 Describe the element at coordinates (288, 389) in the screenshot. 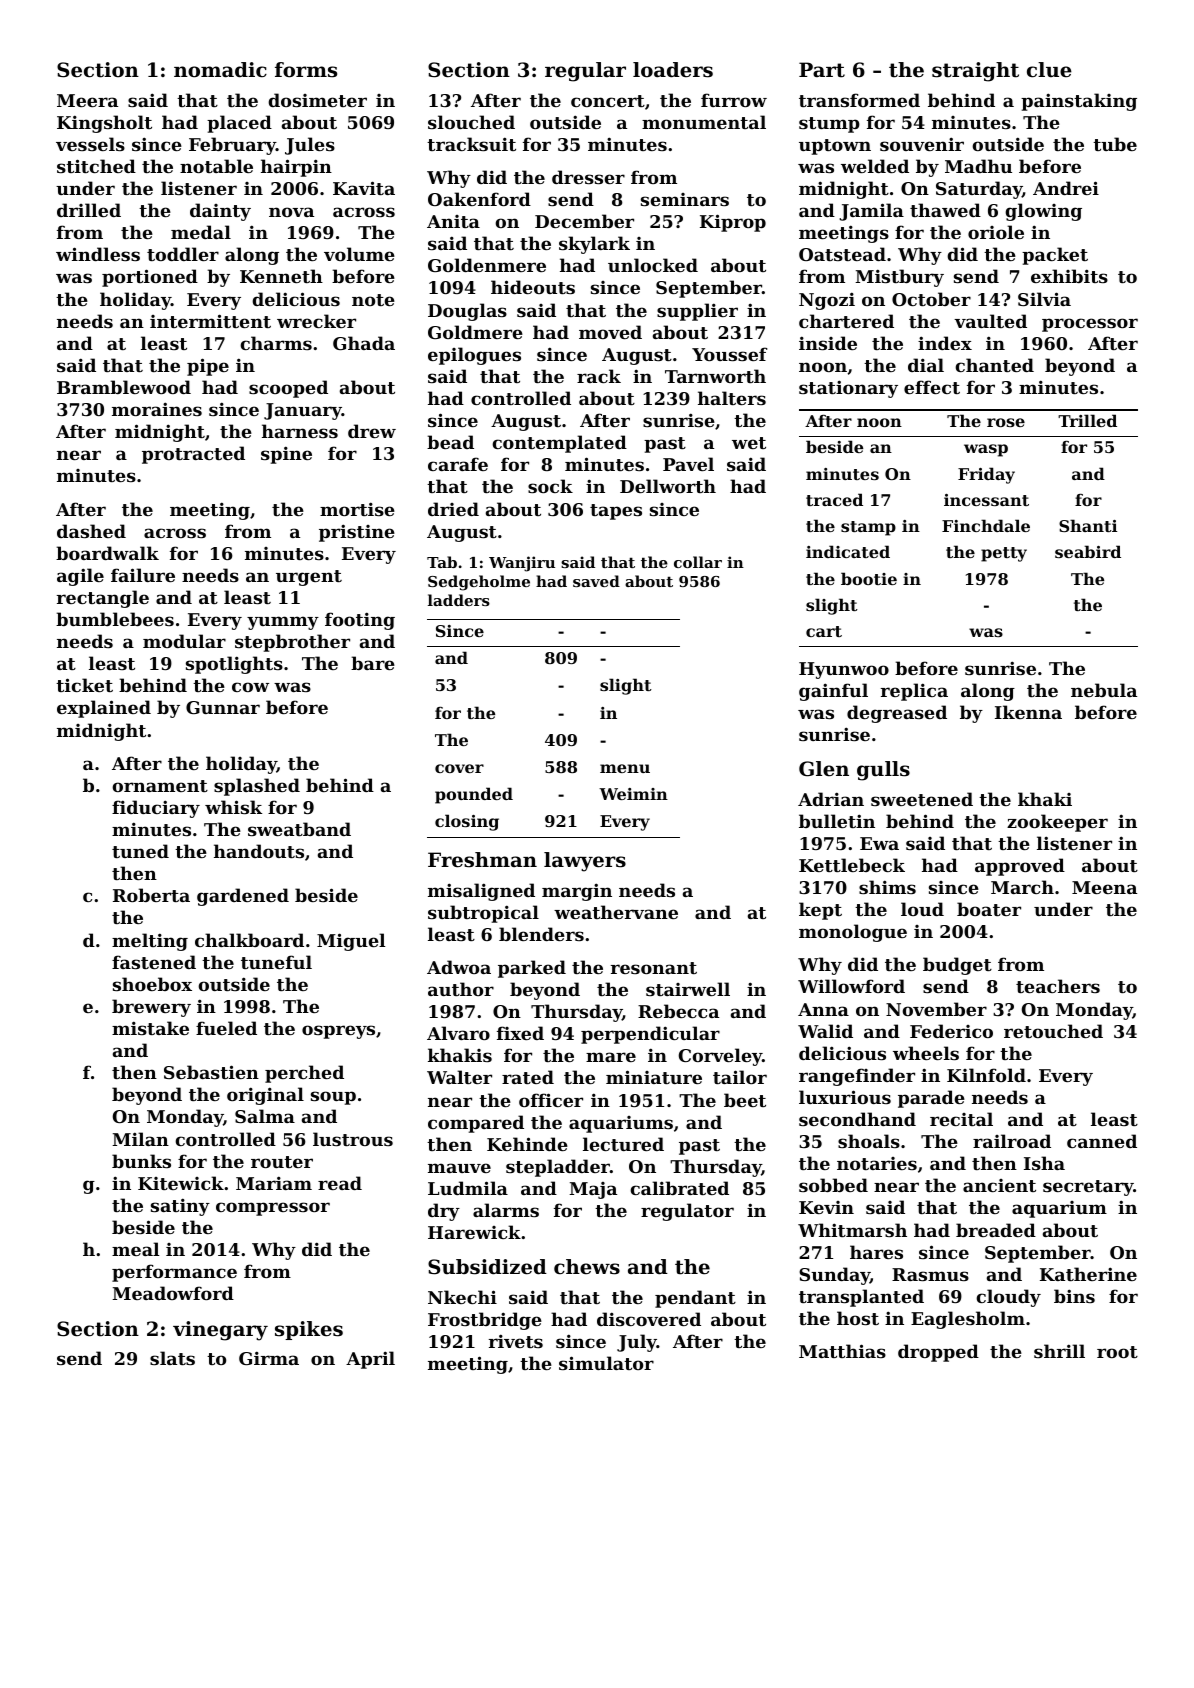

I see `scooped` at that location.
